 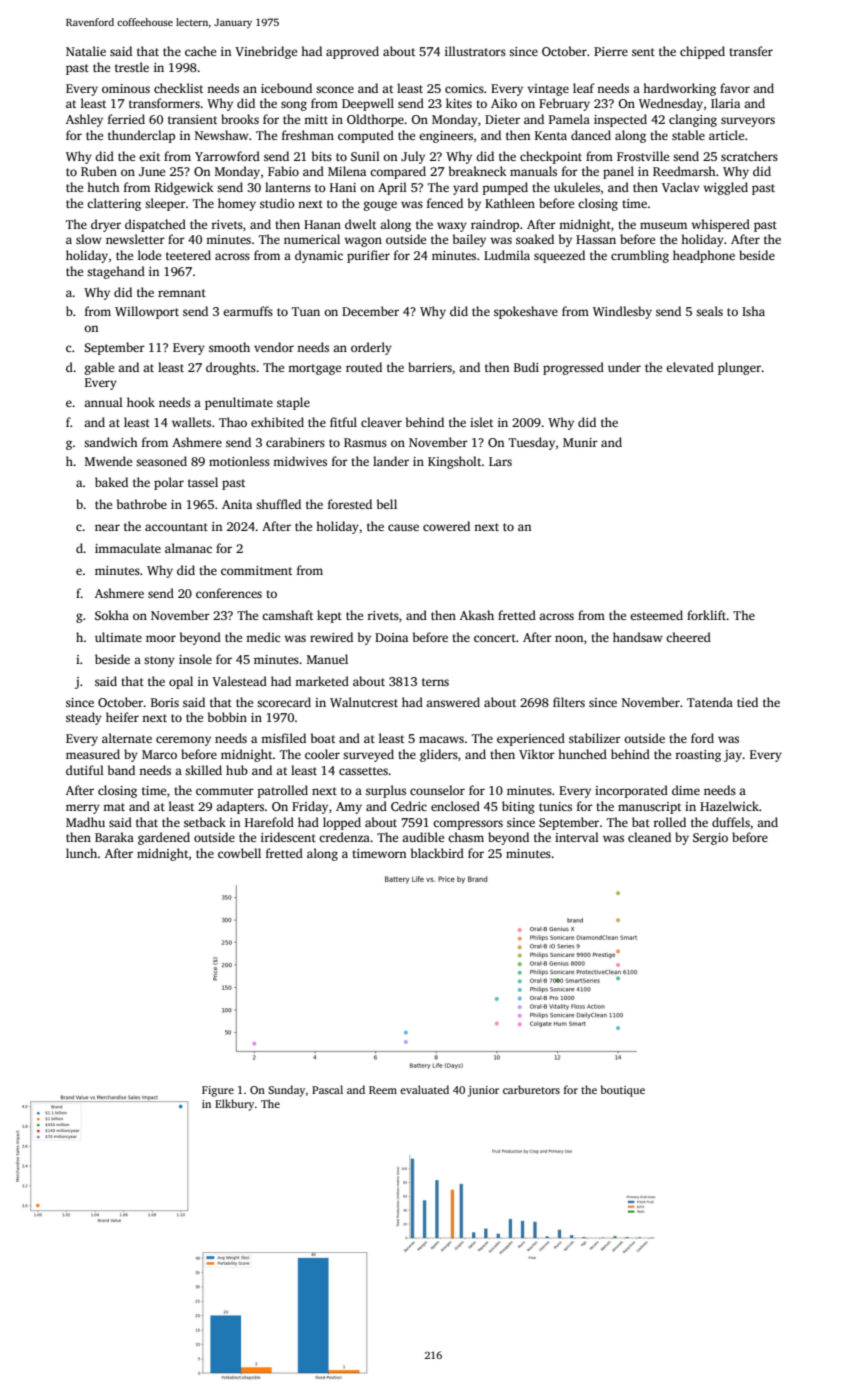 I want to click on esteemed, so click(x=656, y=615).
